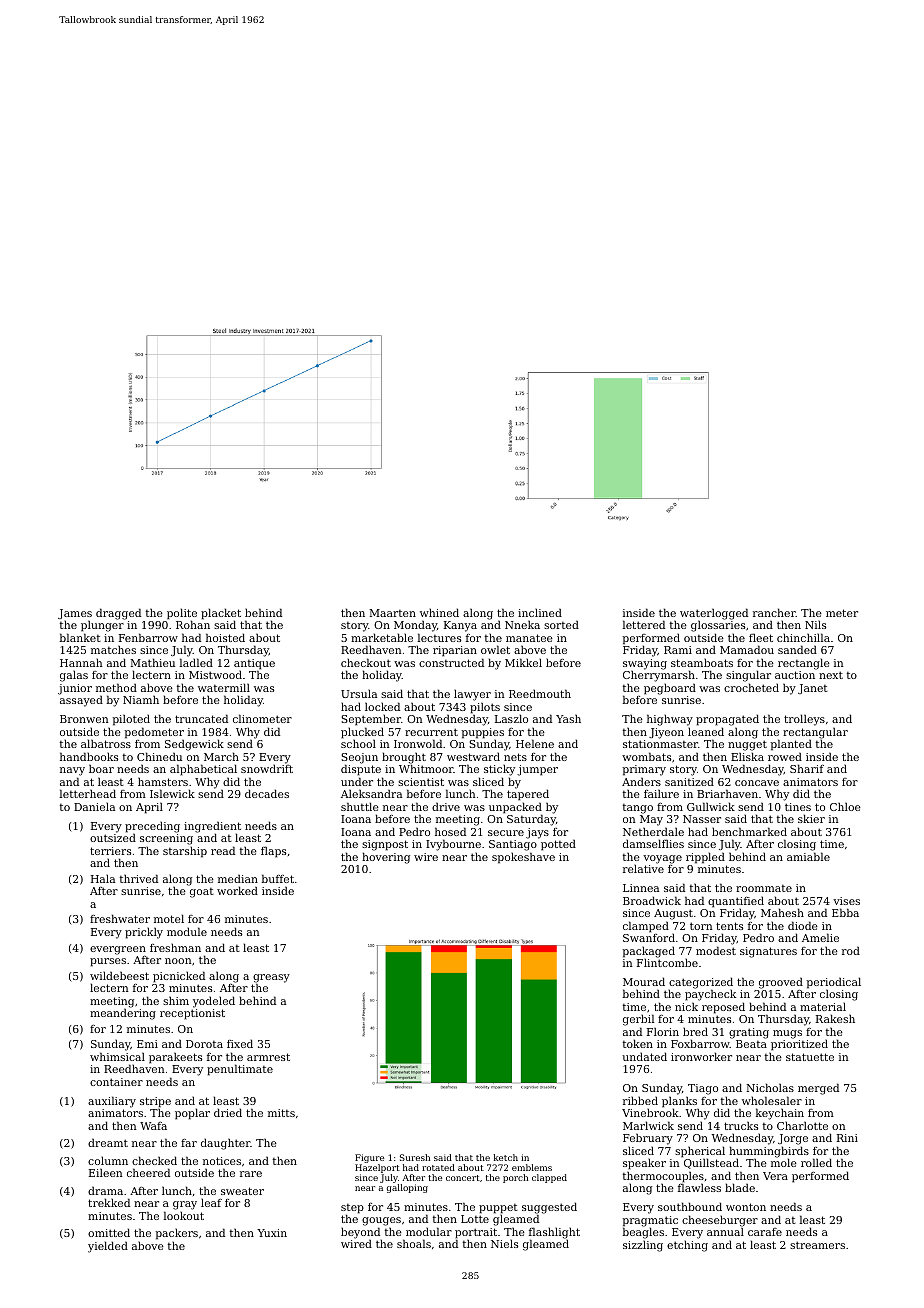 This document has height=1308, width=924. What do you see at coordinates (835, 1018) in the document?
I see `Rakesh` at bounding box center [835, 1018].
